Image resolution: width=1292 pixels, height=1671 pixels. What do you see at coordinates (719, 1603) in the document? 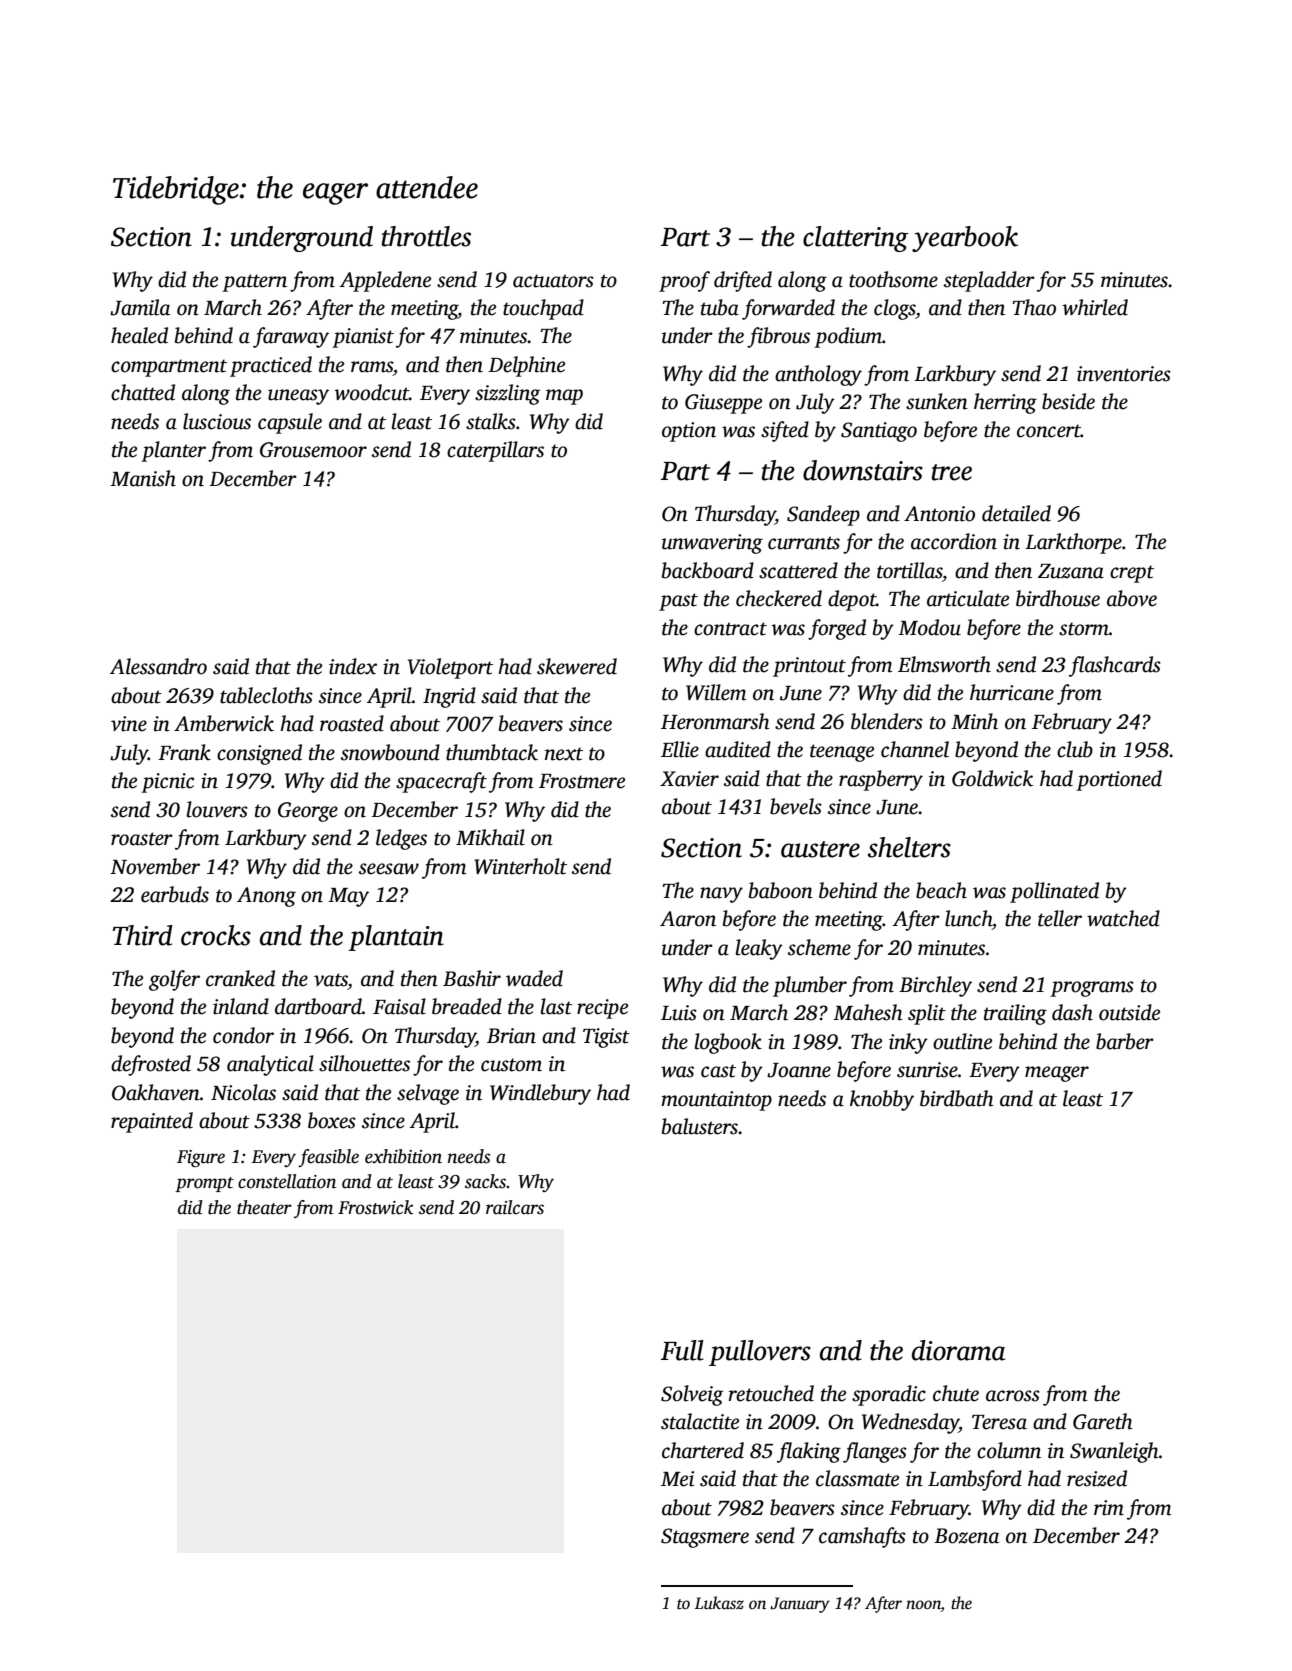
I see `Lukasz` at bounding box center [719, 1603].
